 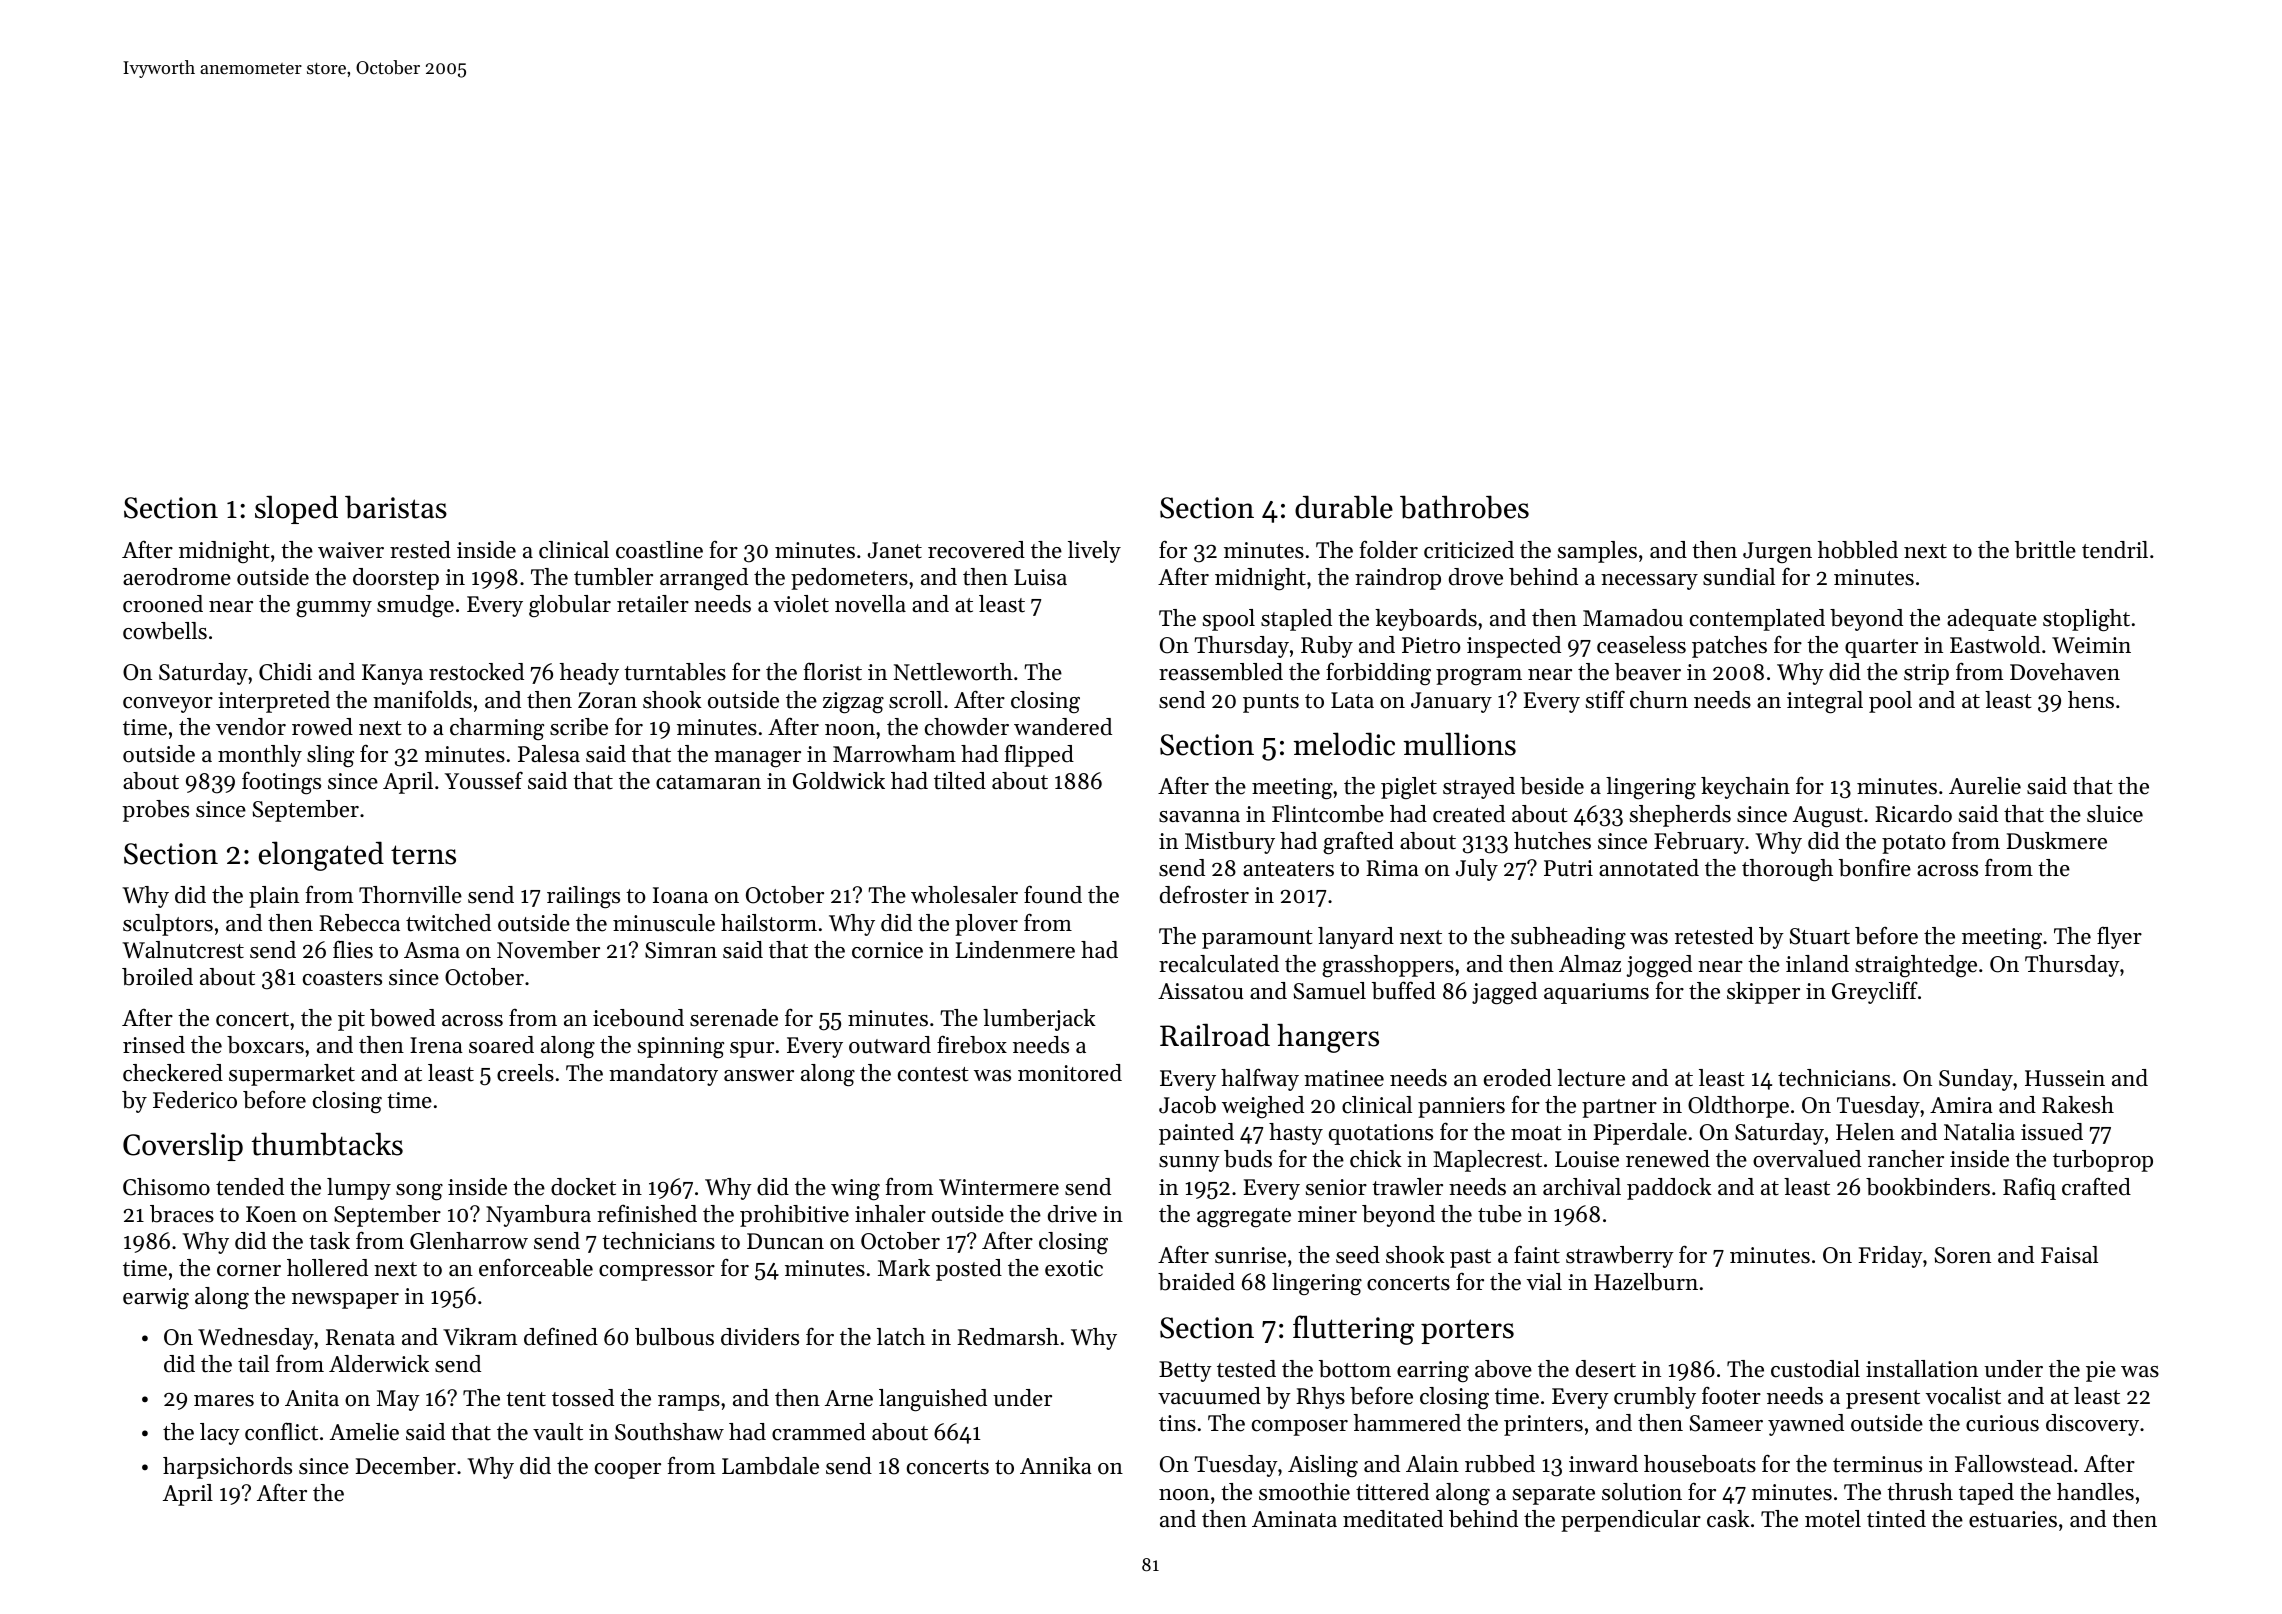 I want to click on scroll, so click(x=915, y=700).
